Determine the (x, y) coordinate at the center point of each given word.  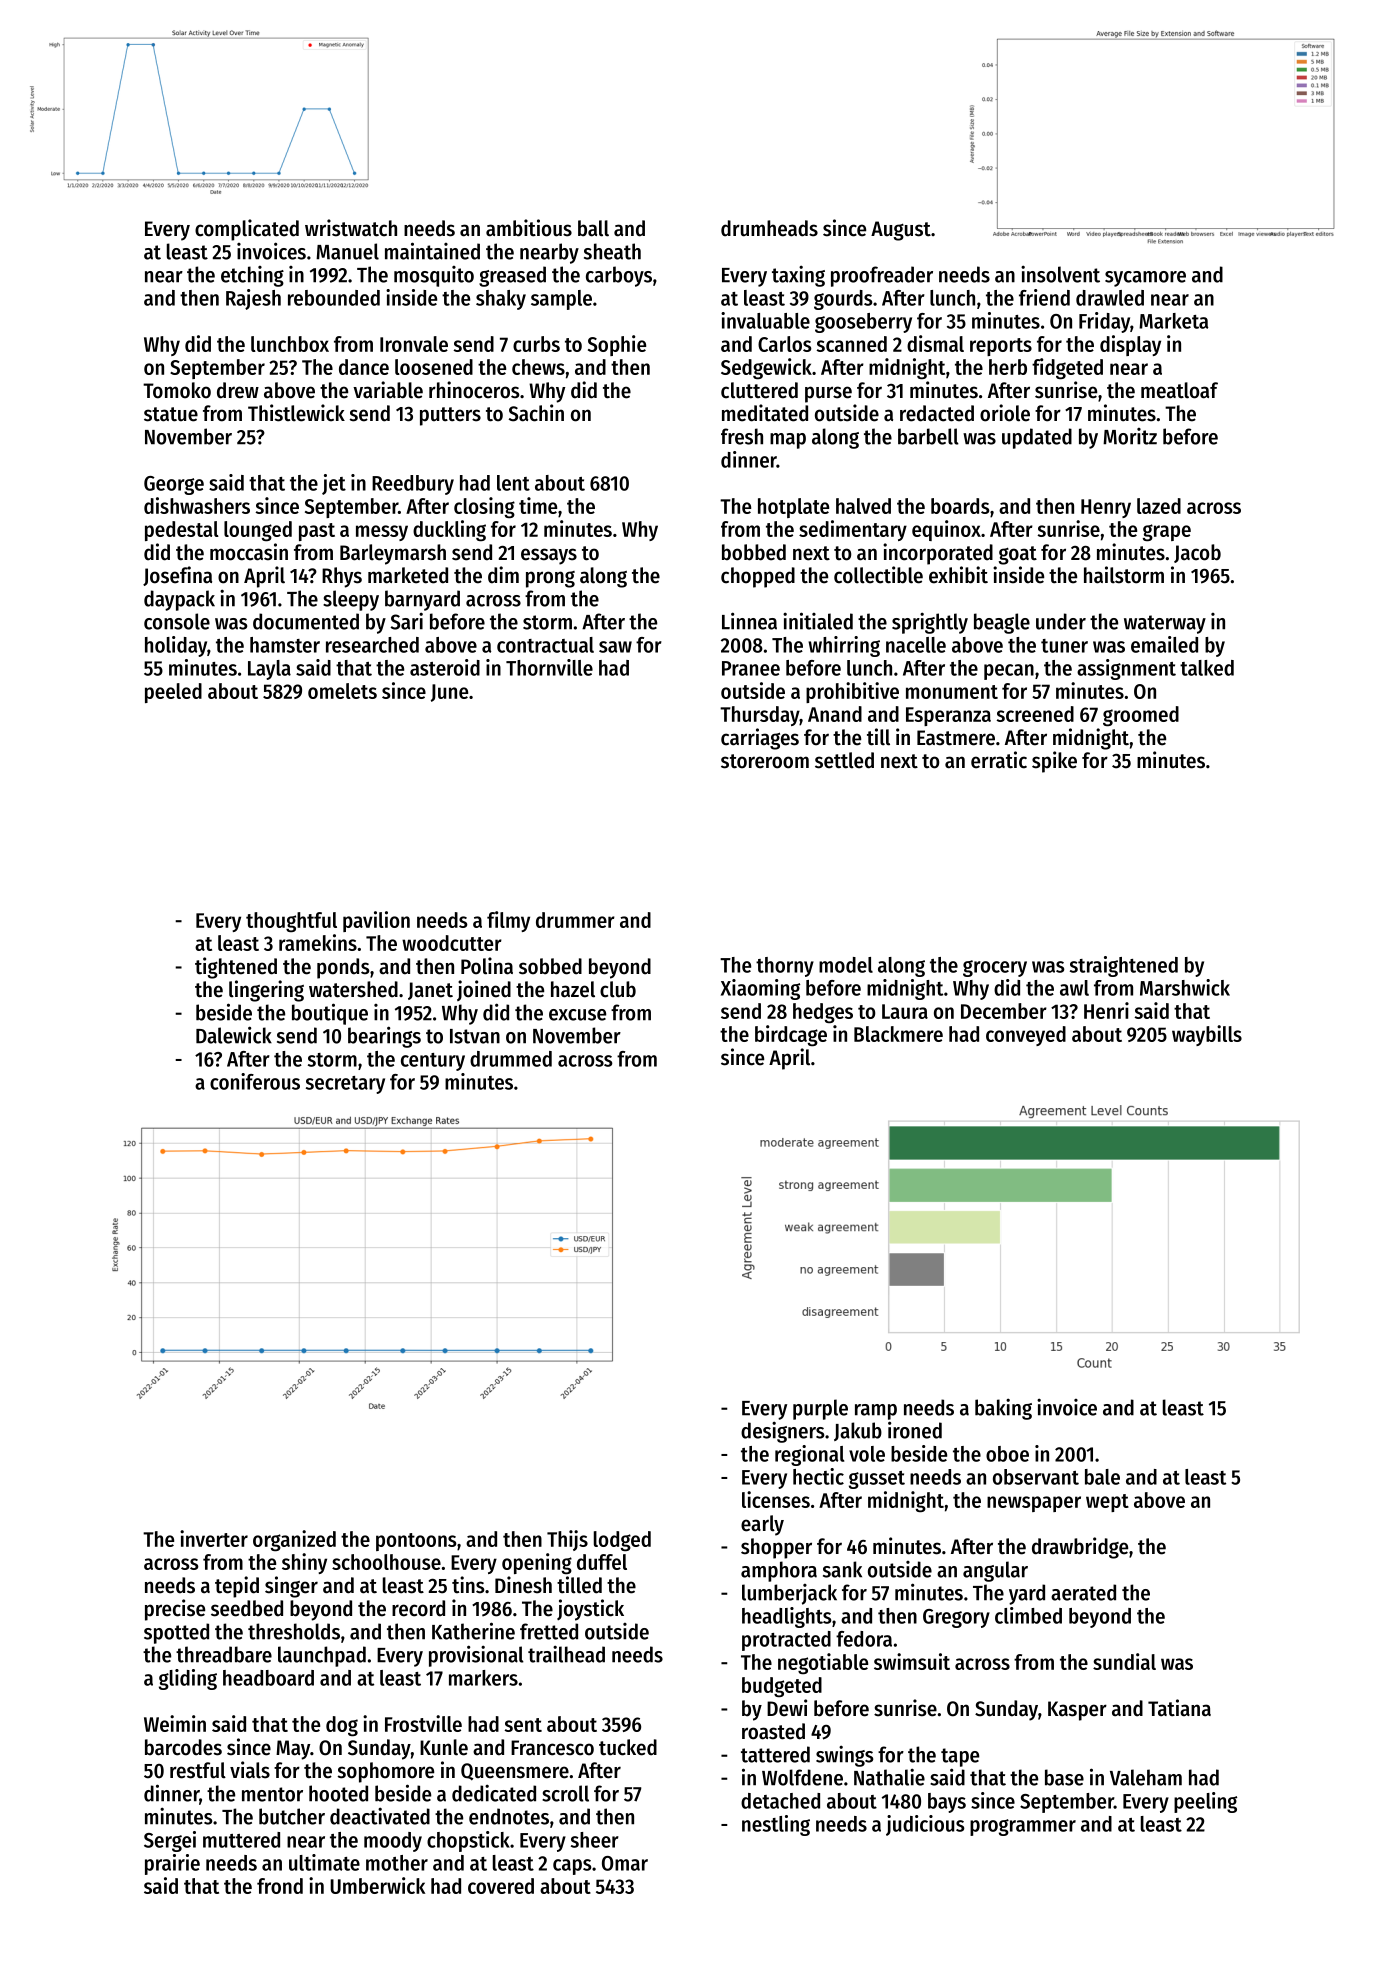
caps (572, 1867)
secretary (345, 1085)
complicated (247, 230)
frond (280, 1886)
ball (593, 228)
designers (783, 1432)
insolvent (1060, 274)
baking (1003, 1409)
